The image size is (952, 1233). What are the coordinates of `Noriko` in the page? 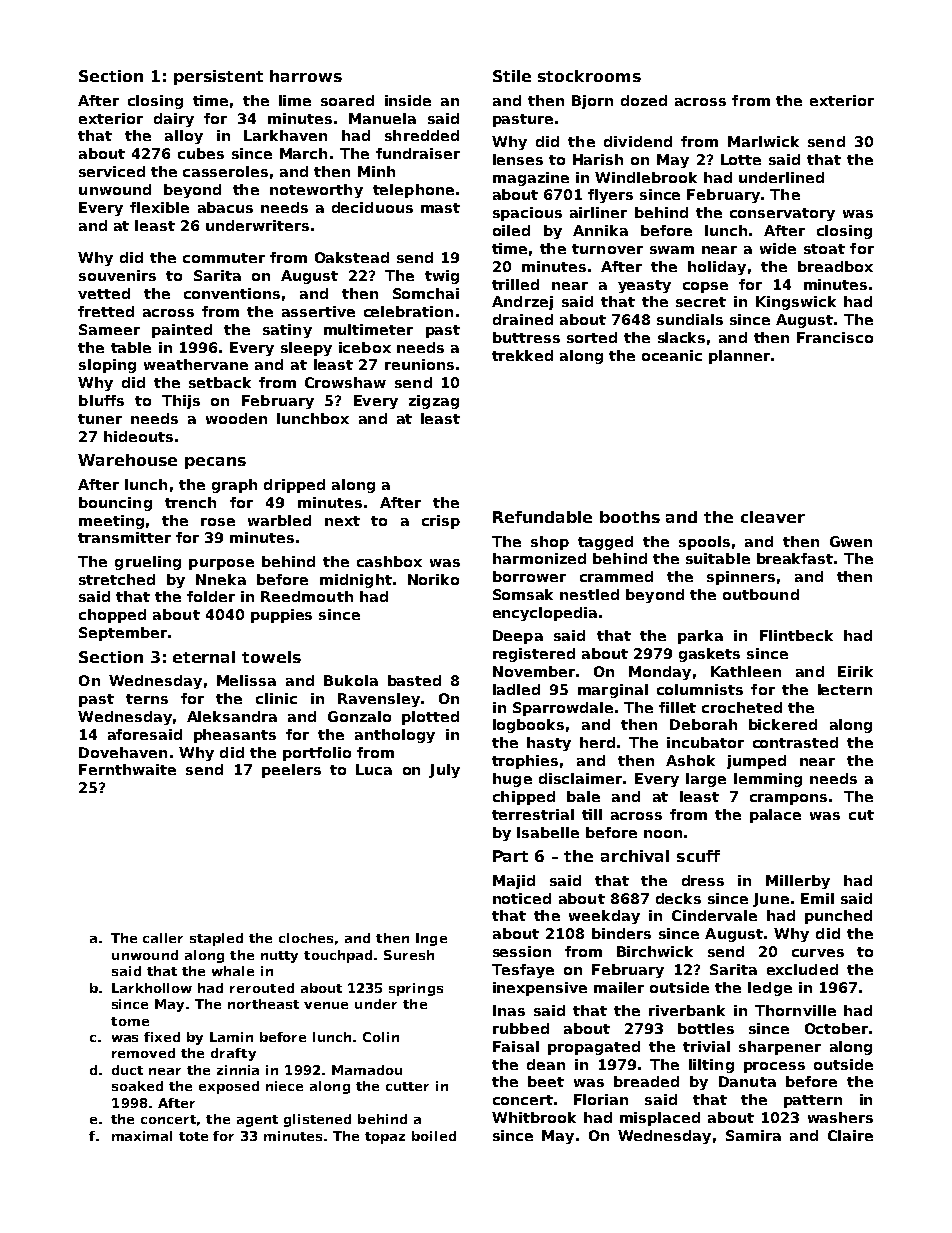 It's located at (433, 579).
